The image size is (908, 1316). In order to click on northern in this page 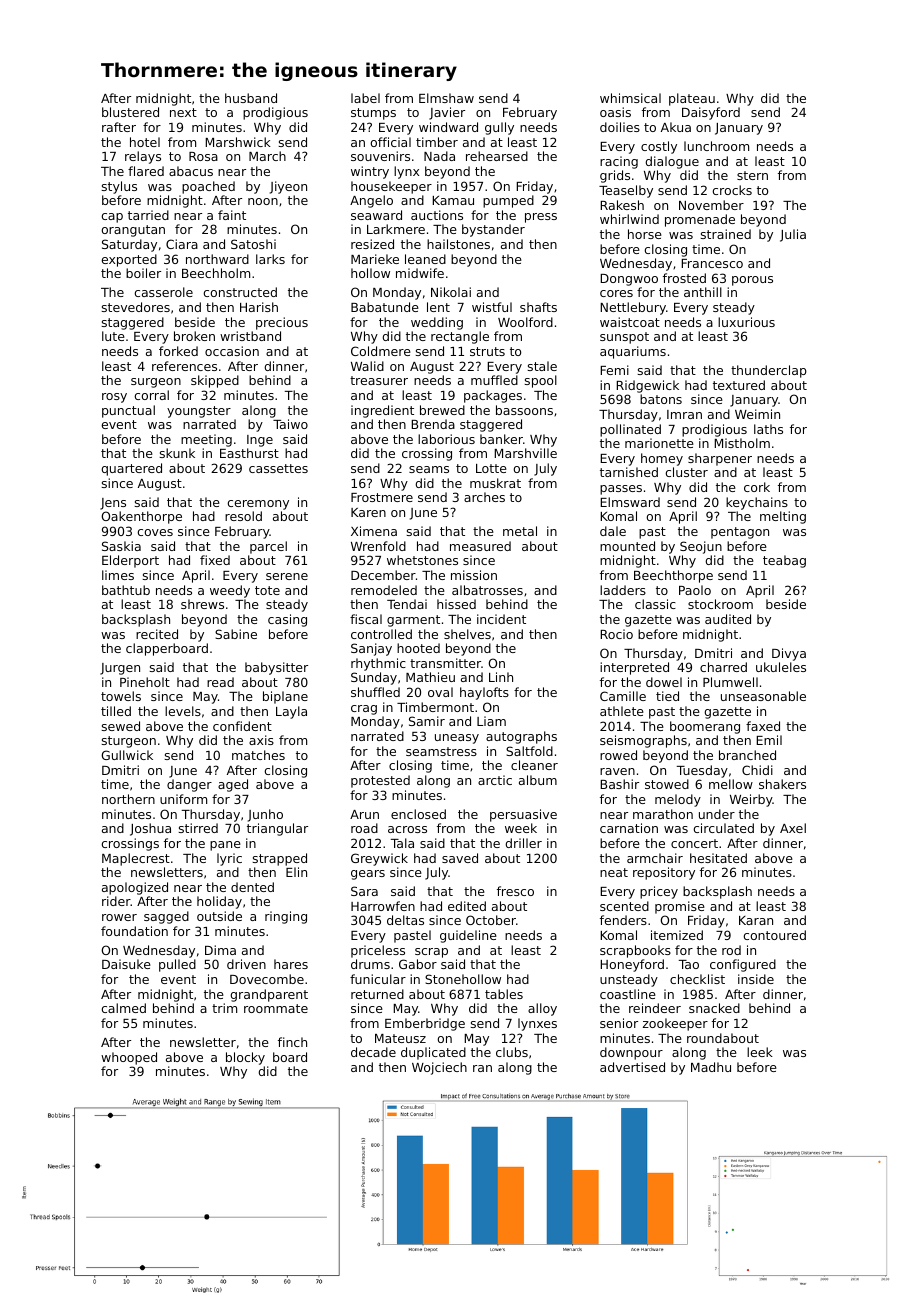, I will do `click(128, 799)`.
